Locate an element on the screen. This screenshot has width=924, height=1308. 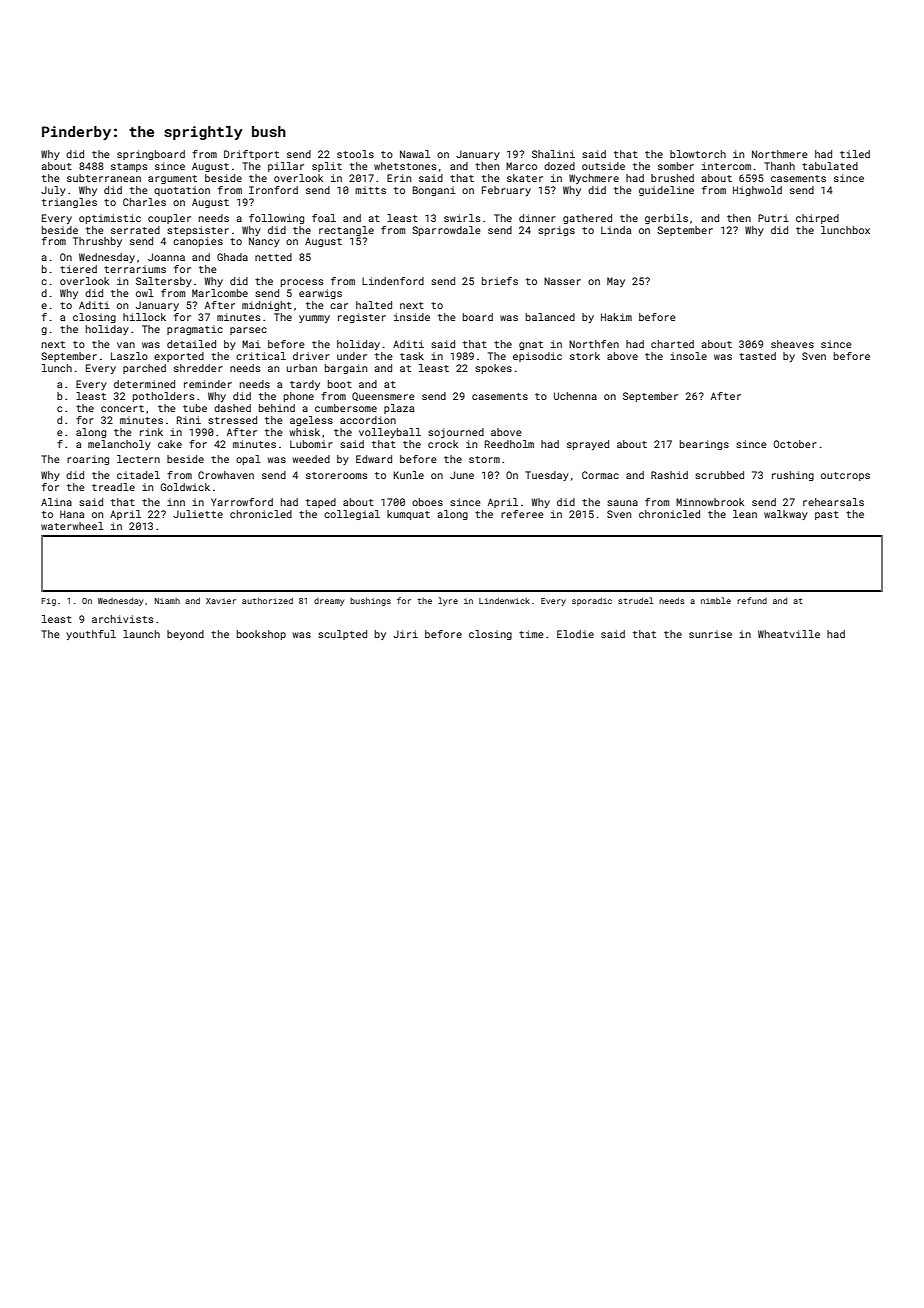
Lindenwick is located at coordinates (504, 600).
